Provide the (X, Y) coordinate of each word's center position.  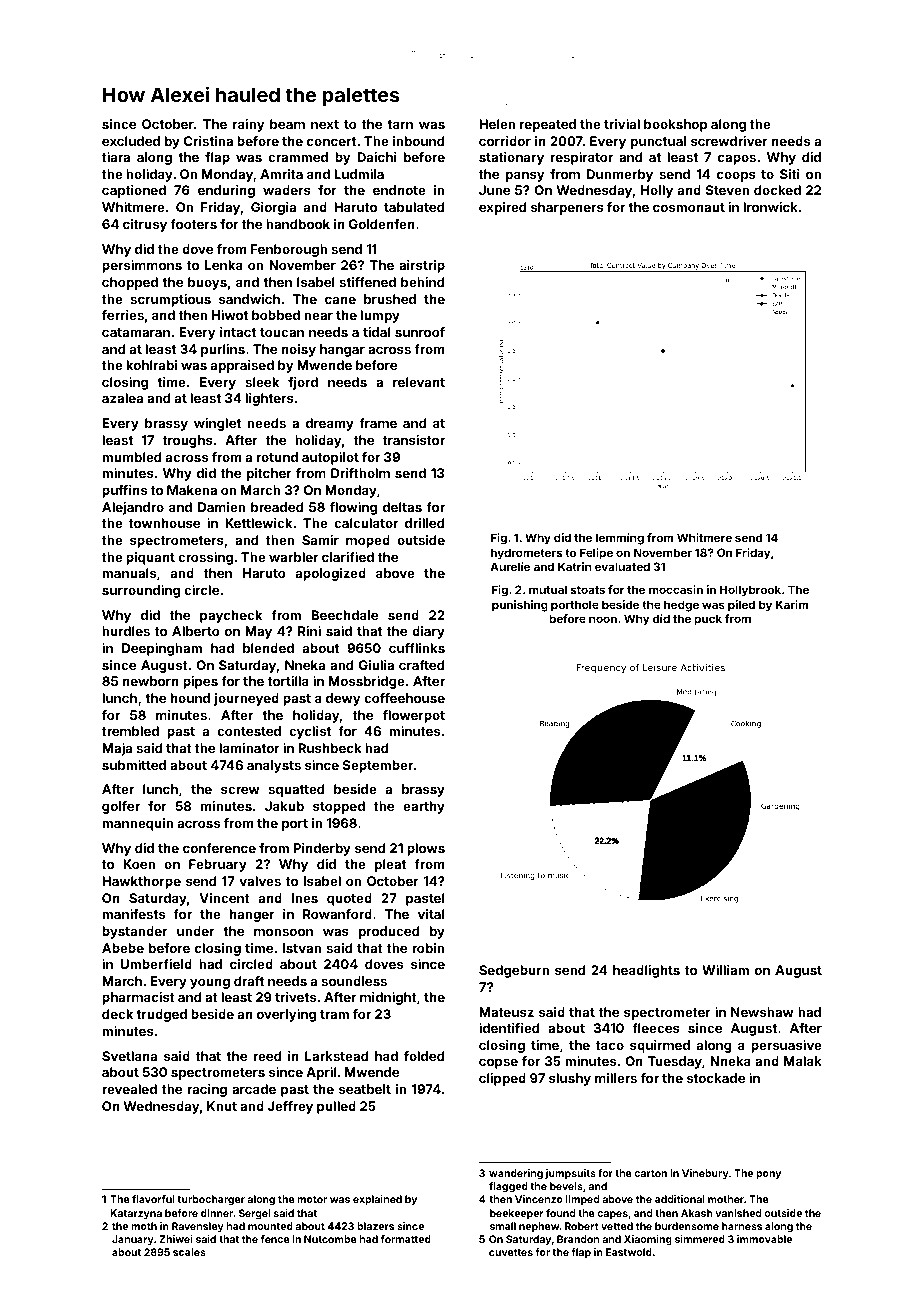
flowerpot (414, 716)
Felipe (596, 554)
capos (737, 159)
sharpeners (567, 208)
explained (377, 1200)
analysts (274, 766)
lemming (620, 539)
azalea (122, 398)
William (725, 970)
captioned (134, 191)
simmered (700, 1239)
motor (312, 1199)
